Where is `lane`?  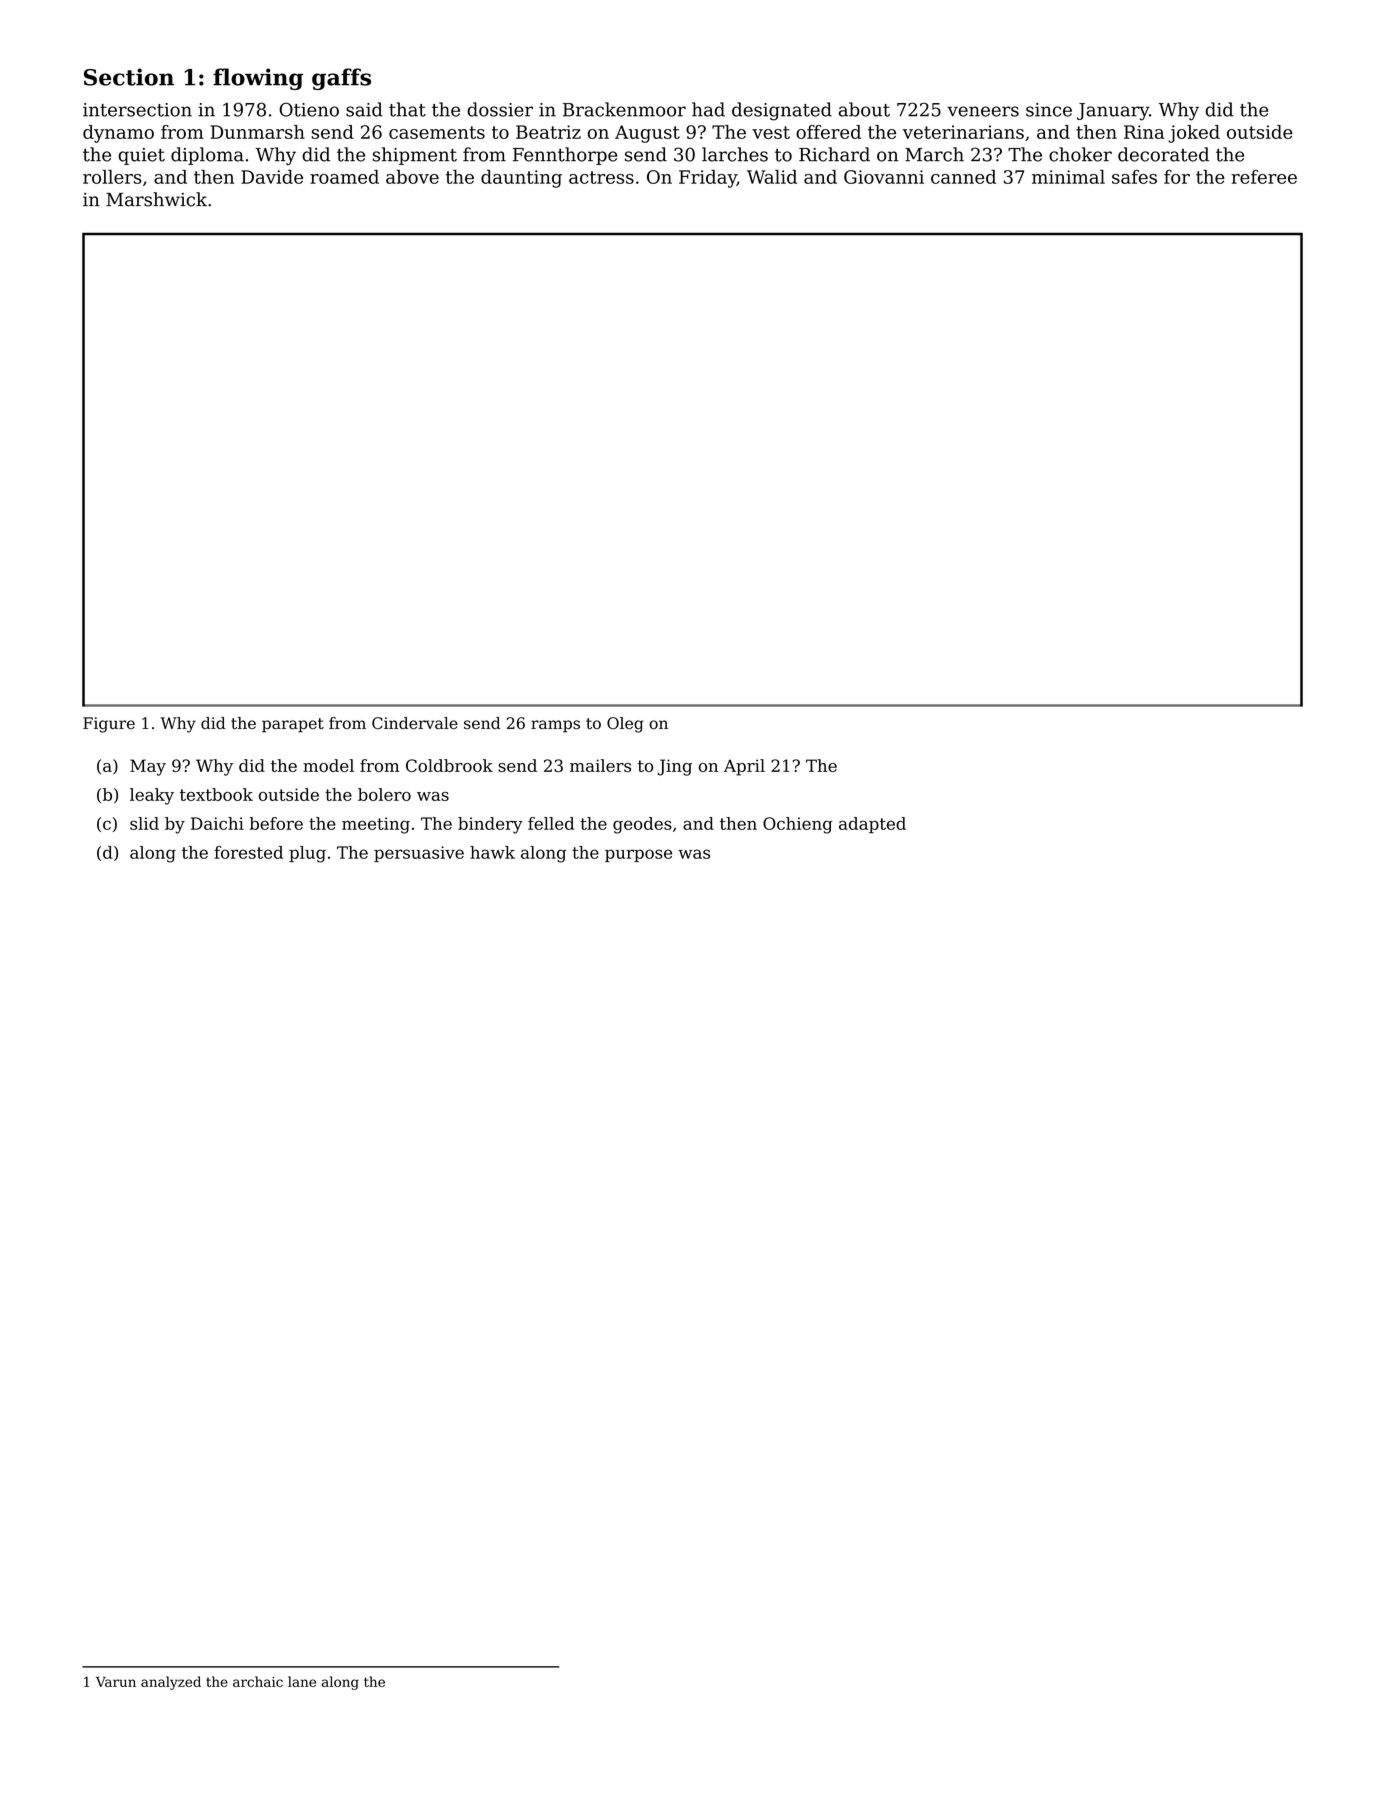
lane is located at coordinates (302, 1681).
